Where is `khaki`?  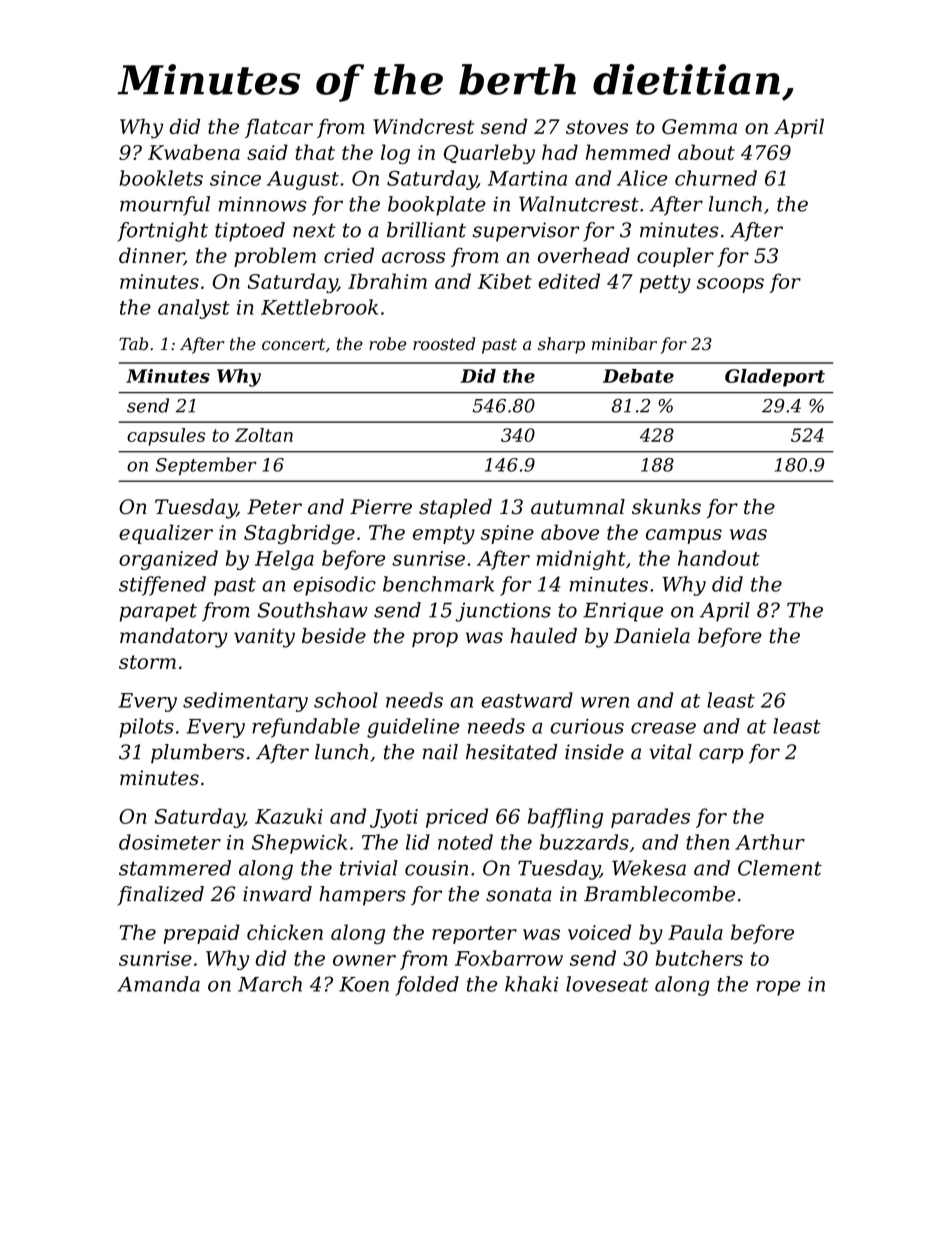 khaki is located at coordinates (531, 984).
